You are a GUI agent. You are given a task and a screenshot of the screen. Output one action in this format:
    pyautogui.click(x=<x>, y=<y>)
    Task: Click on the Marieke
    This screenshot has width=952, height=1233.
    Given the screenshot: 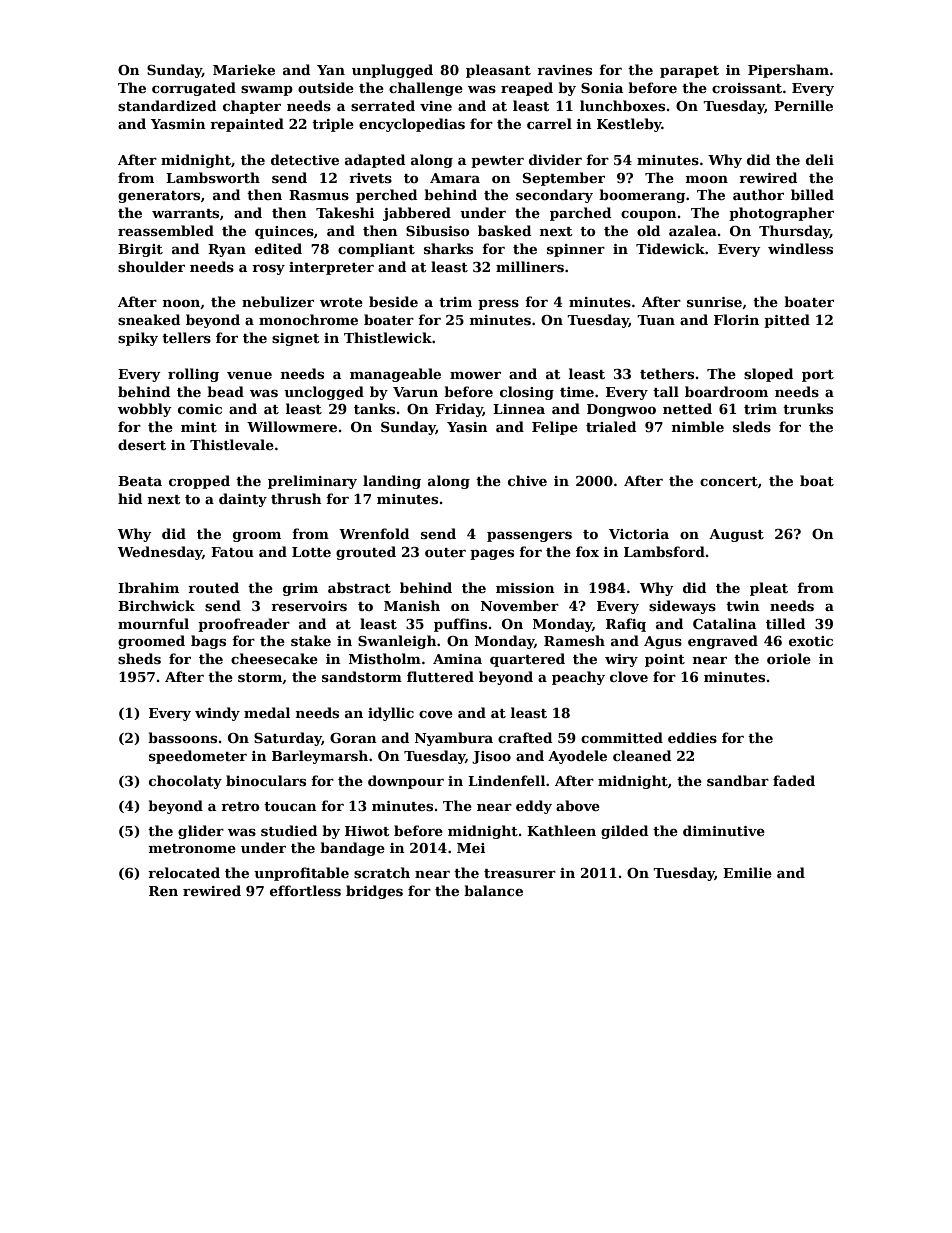 What is the action you would take?
    pyautogui.click(x=244, y=69)
